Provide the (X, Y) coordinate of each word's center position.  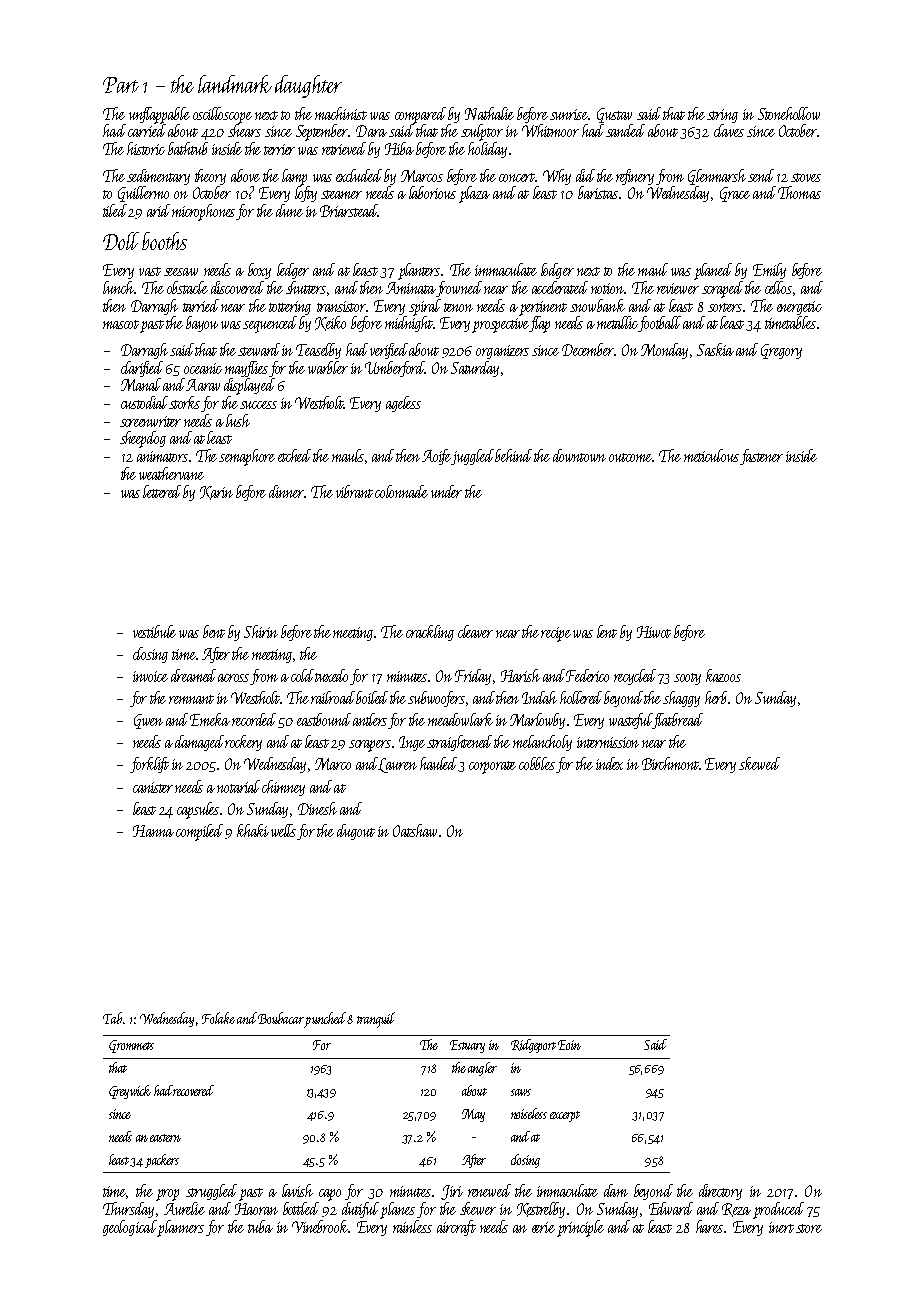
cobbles (537, 763)
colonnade (401, 491)
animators (162, 456)
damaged (200, 743)
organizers (502, 352)
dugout (356, 832)
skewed (759, 763)
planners (180, 1228)
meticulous (711, 455)
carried (147, 130)
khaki (253, 830)
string (722, 116)
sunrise (569, 114)
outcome (631, 457)
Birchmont (670, 763)
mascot (121, 324)
